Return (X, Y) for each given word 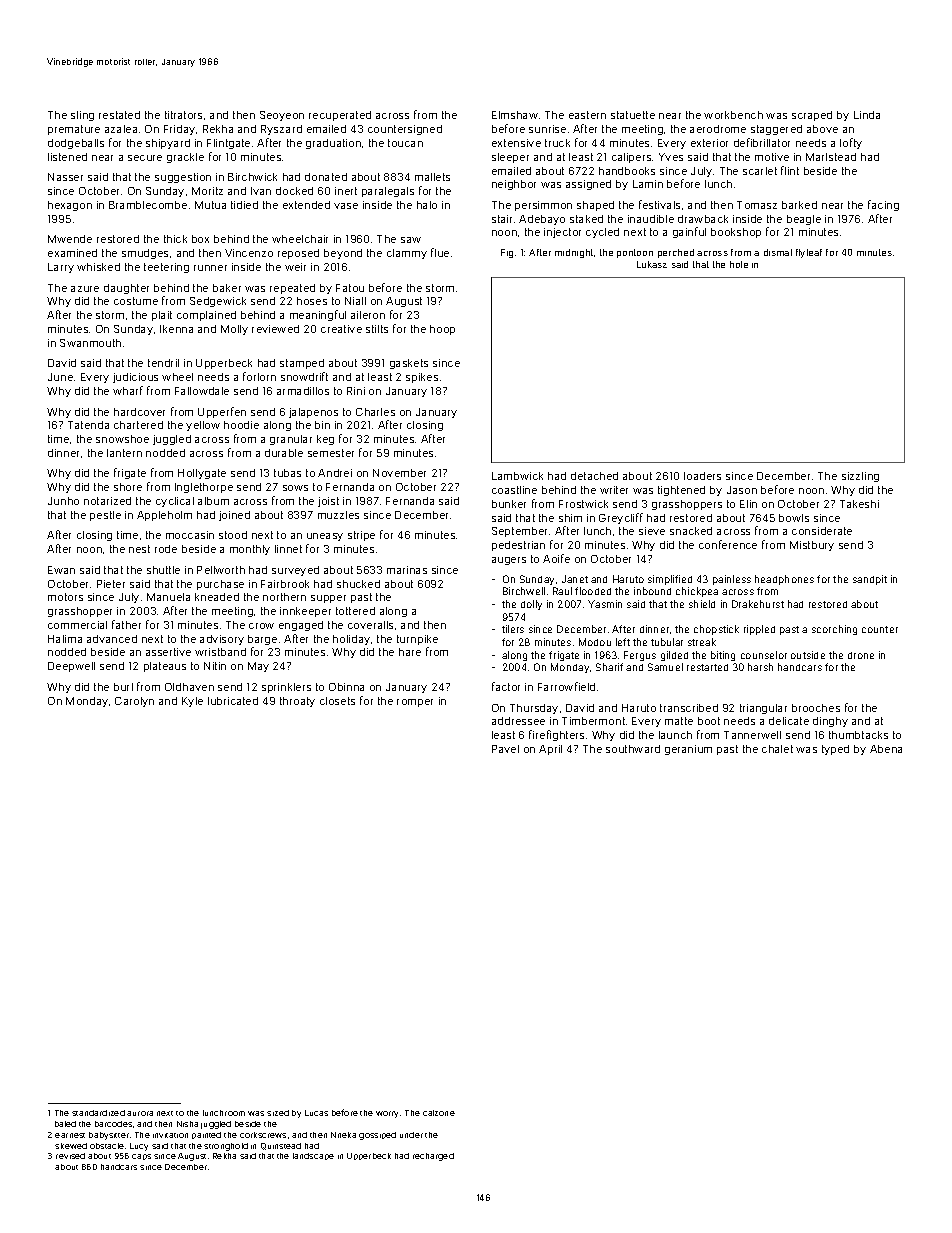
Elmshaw (515, 115)
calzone (439, 1113)
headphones (784, 580)
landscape (313, 1156)
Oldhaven (189, 687)
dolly (531, 605)
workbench (733, 115)
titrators (183, 115)
